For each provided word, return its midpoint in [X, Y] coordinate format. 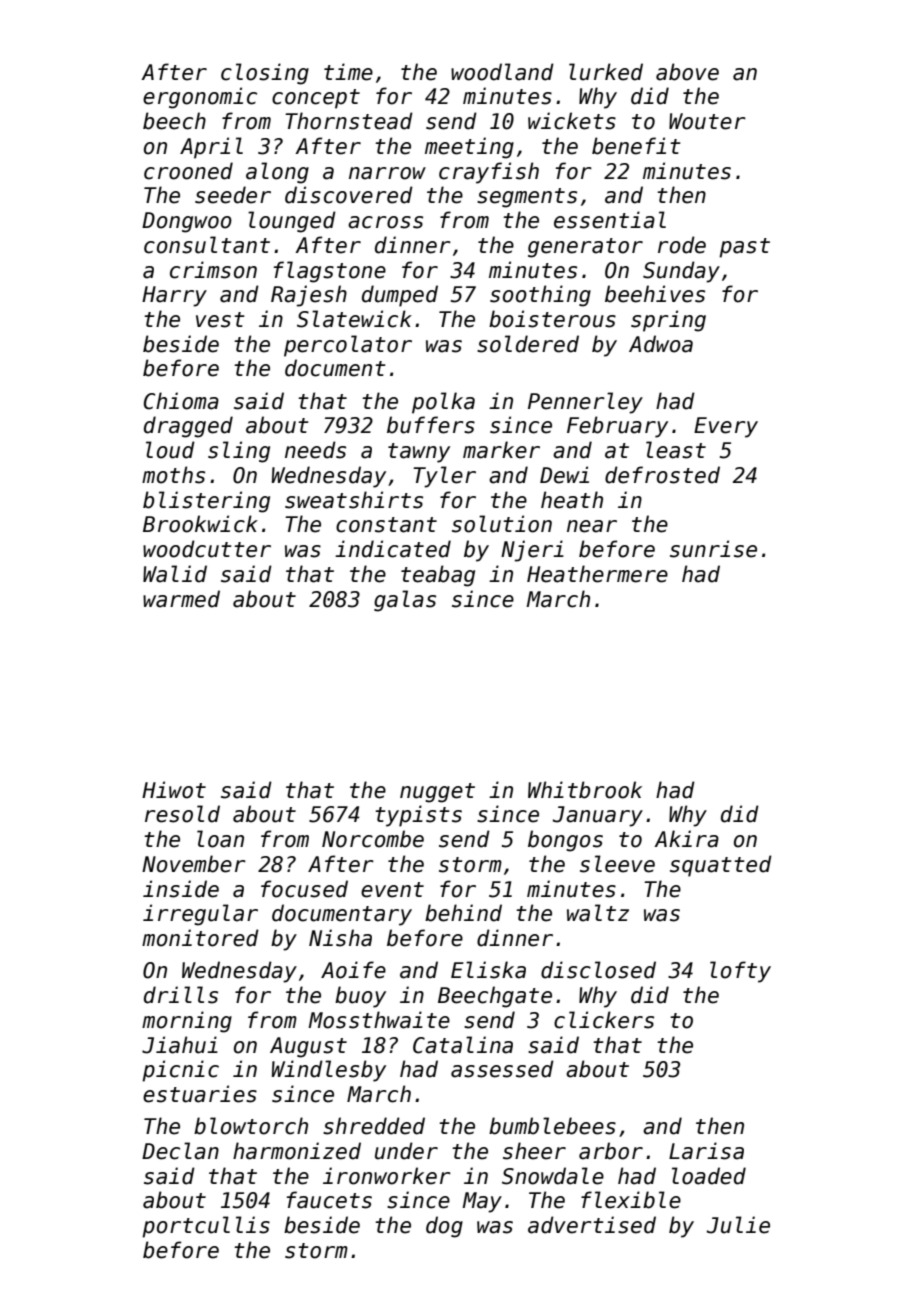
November [194, 864]
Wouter [707, 121]
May [482, 1202]
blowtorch [251, 1126]
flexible [631, 1200]
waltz [598, 913]
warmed [181, 599]
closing [265, 74]
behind [463, 913]
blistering [206, 502]
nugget [437, 793]
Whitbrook [585, 790]
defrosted [662, 475]
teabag [438, 576]
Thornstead [349, 121]
